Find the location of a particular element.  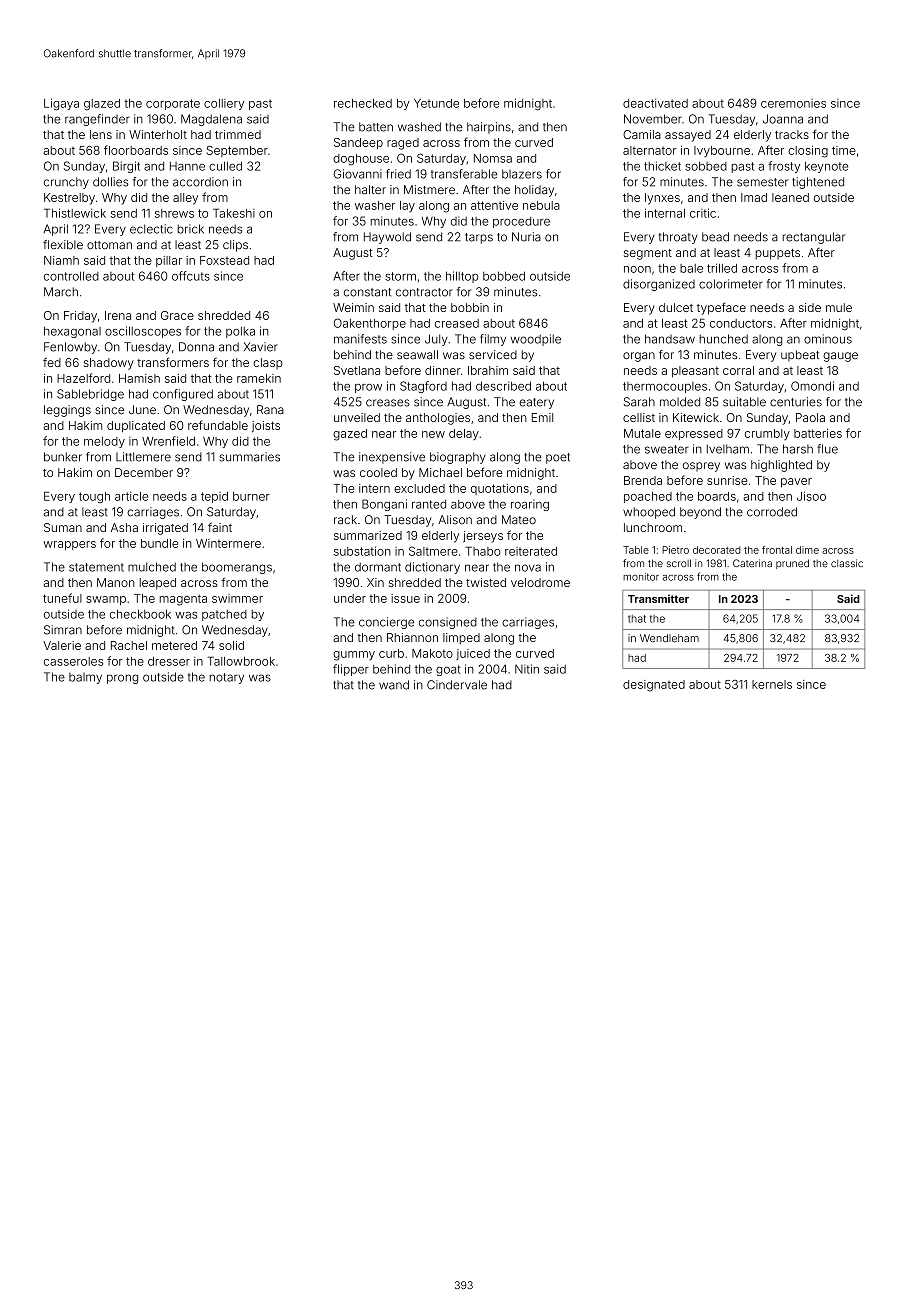

hexagonal is located at coordinates (72, 332).
